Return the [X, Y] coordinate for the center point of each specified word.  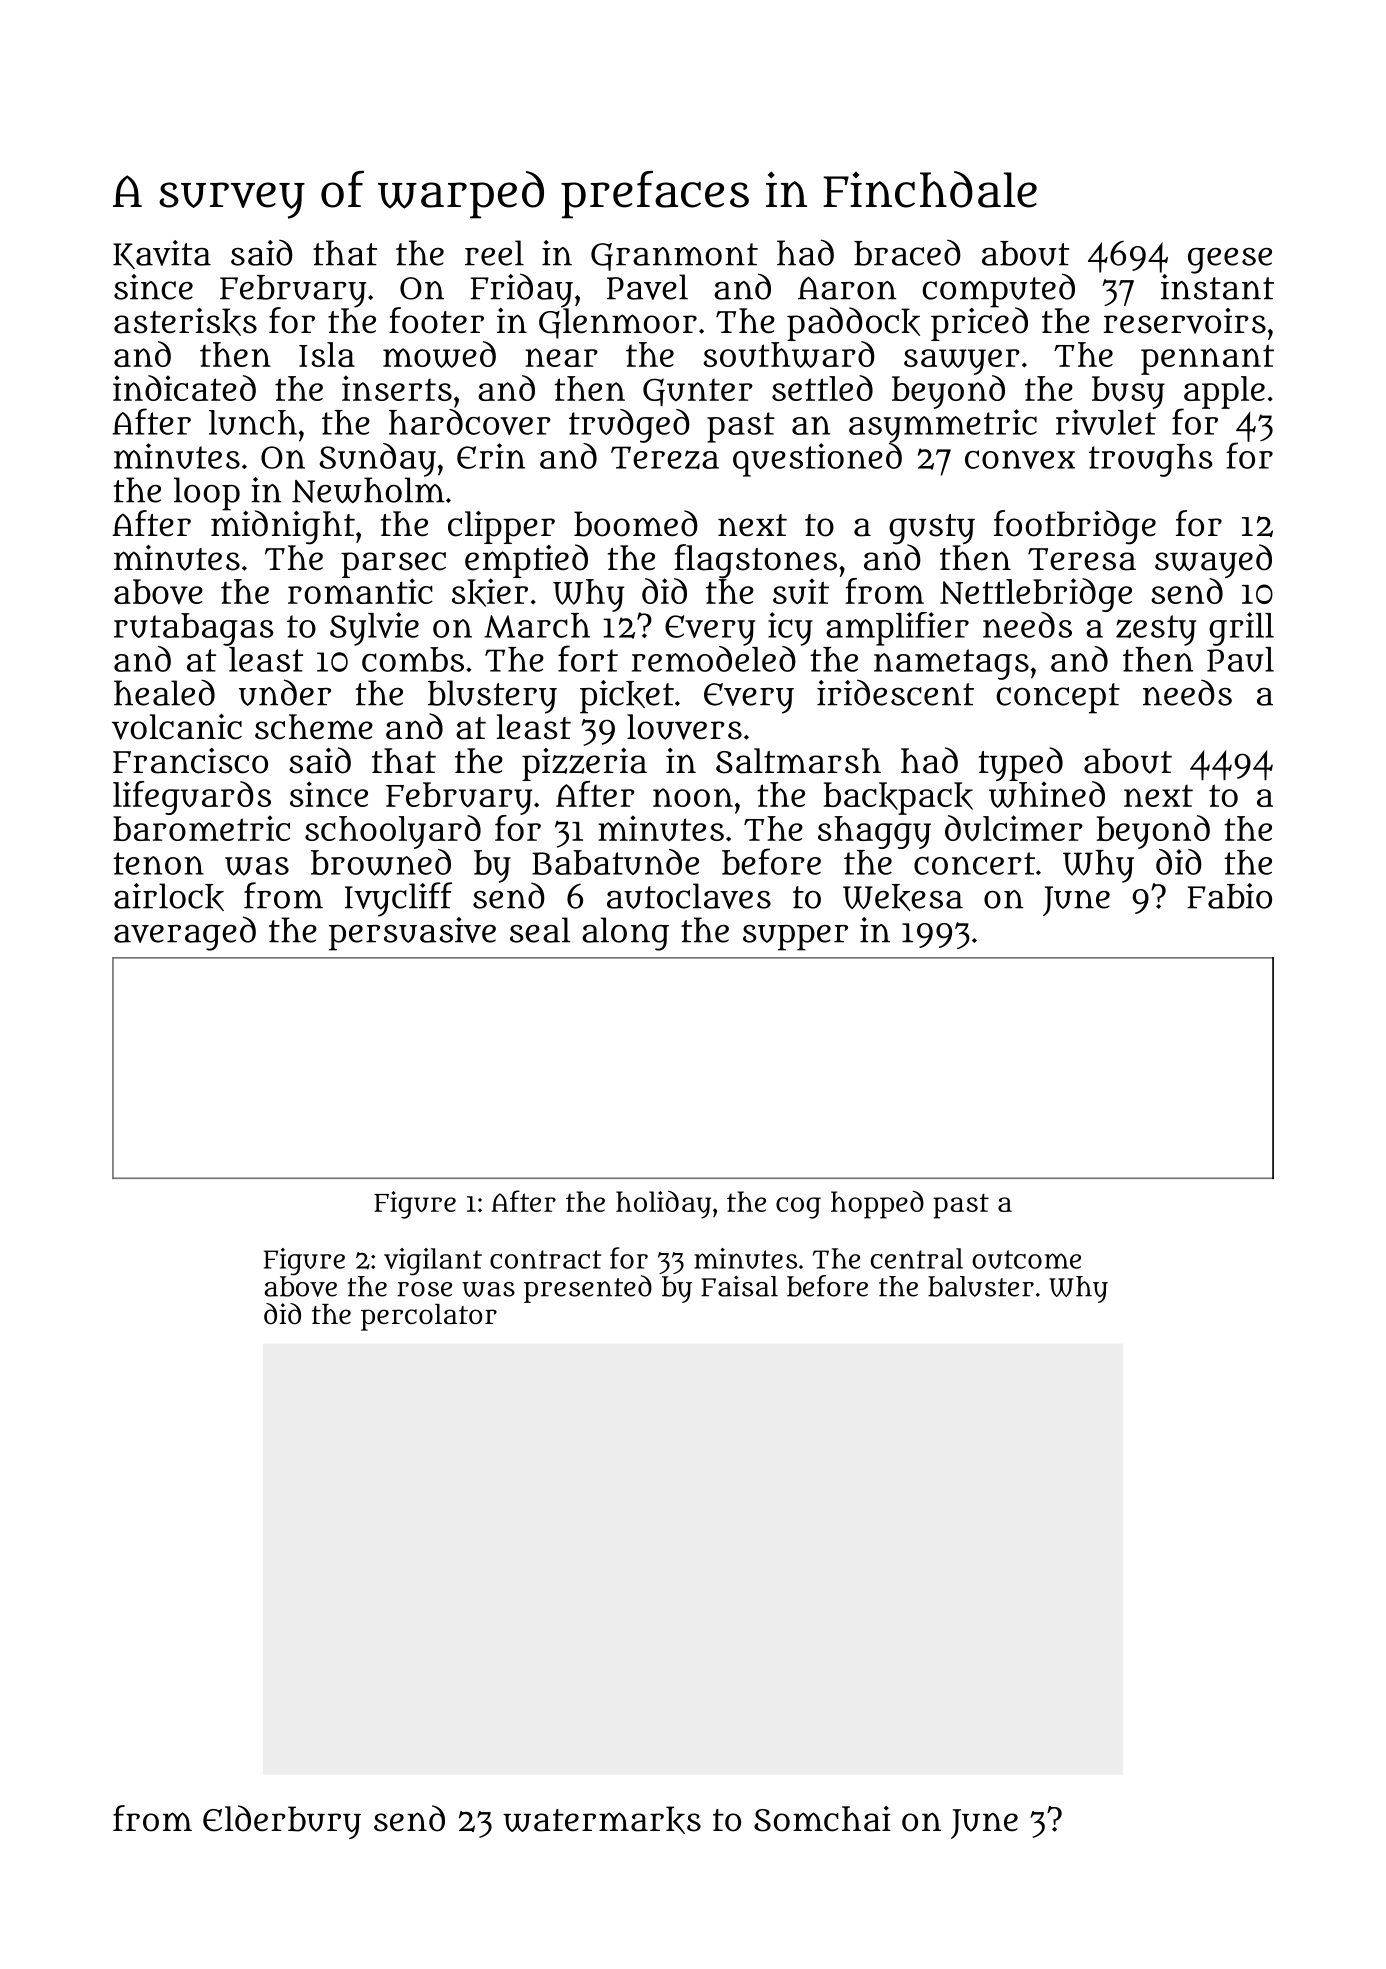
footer [436, 320]
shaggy [874, 832]
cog [798, 1208]
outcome [1026, 1259]
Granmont [674, 257]
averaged [185, 933]
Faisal [739, 1286]
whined [1047, 794]
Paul [1240, 659]
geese [1230, 261]
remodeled [714, 659]
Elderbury [282, 1822]
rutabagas [194, 629]
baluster [981, 1286]
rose [424, 1289]
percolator [429, 1317]
